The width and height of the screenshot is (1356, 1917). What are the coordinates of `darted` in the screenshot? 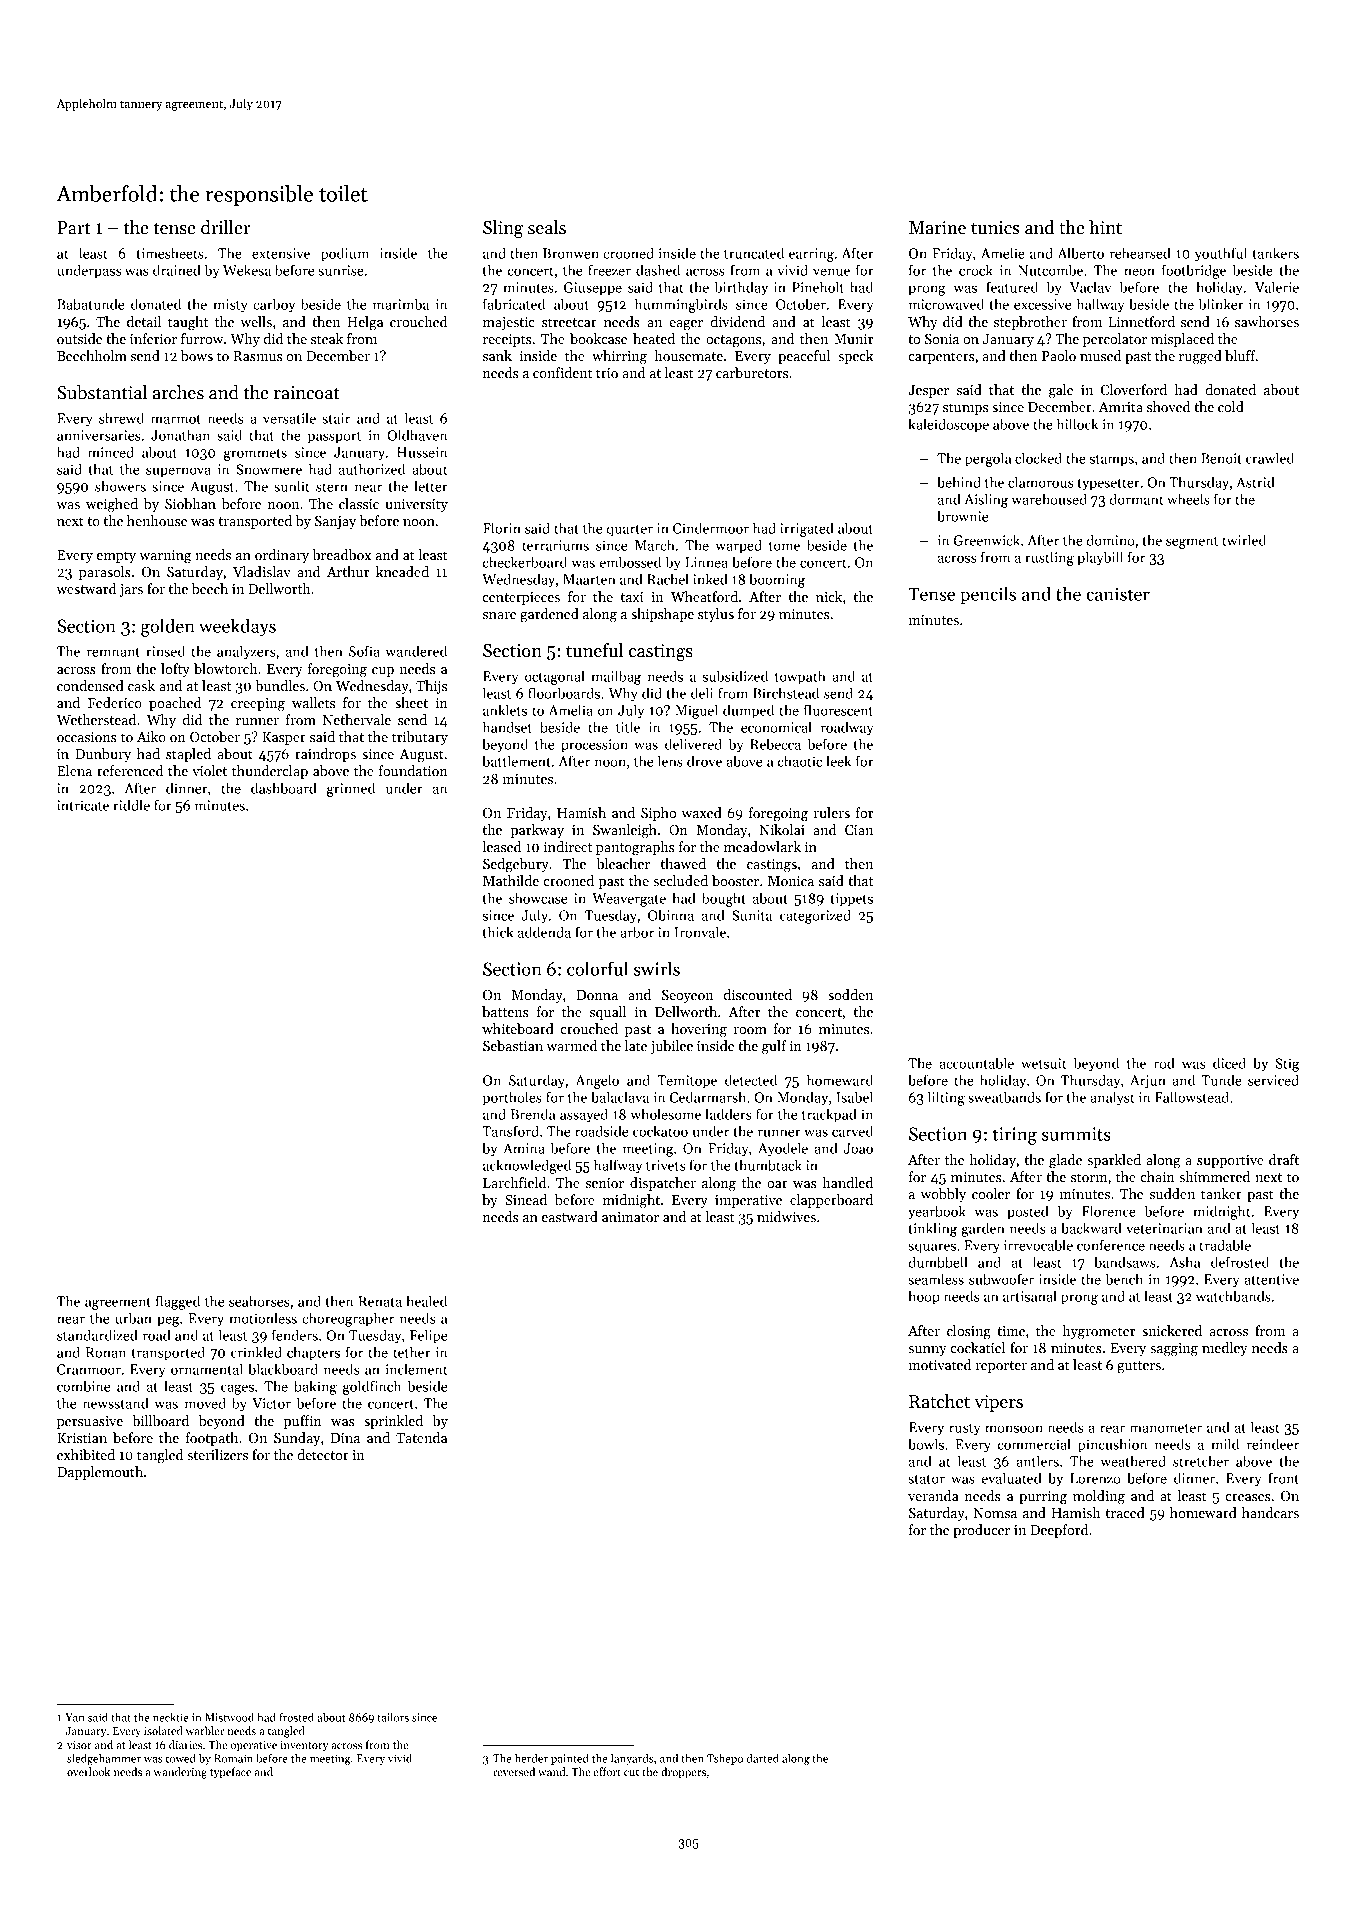 It's located at (763, 1758).
